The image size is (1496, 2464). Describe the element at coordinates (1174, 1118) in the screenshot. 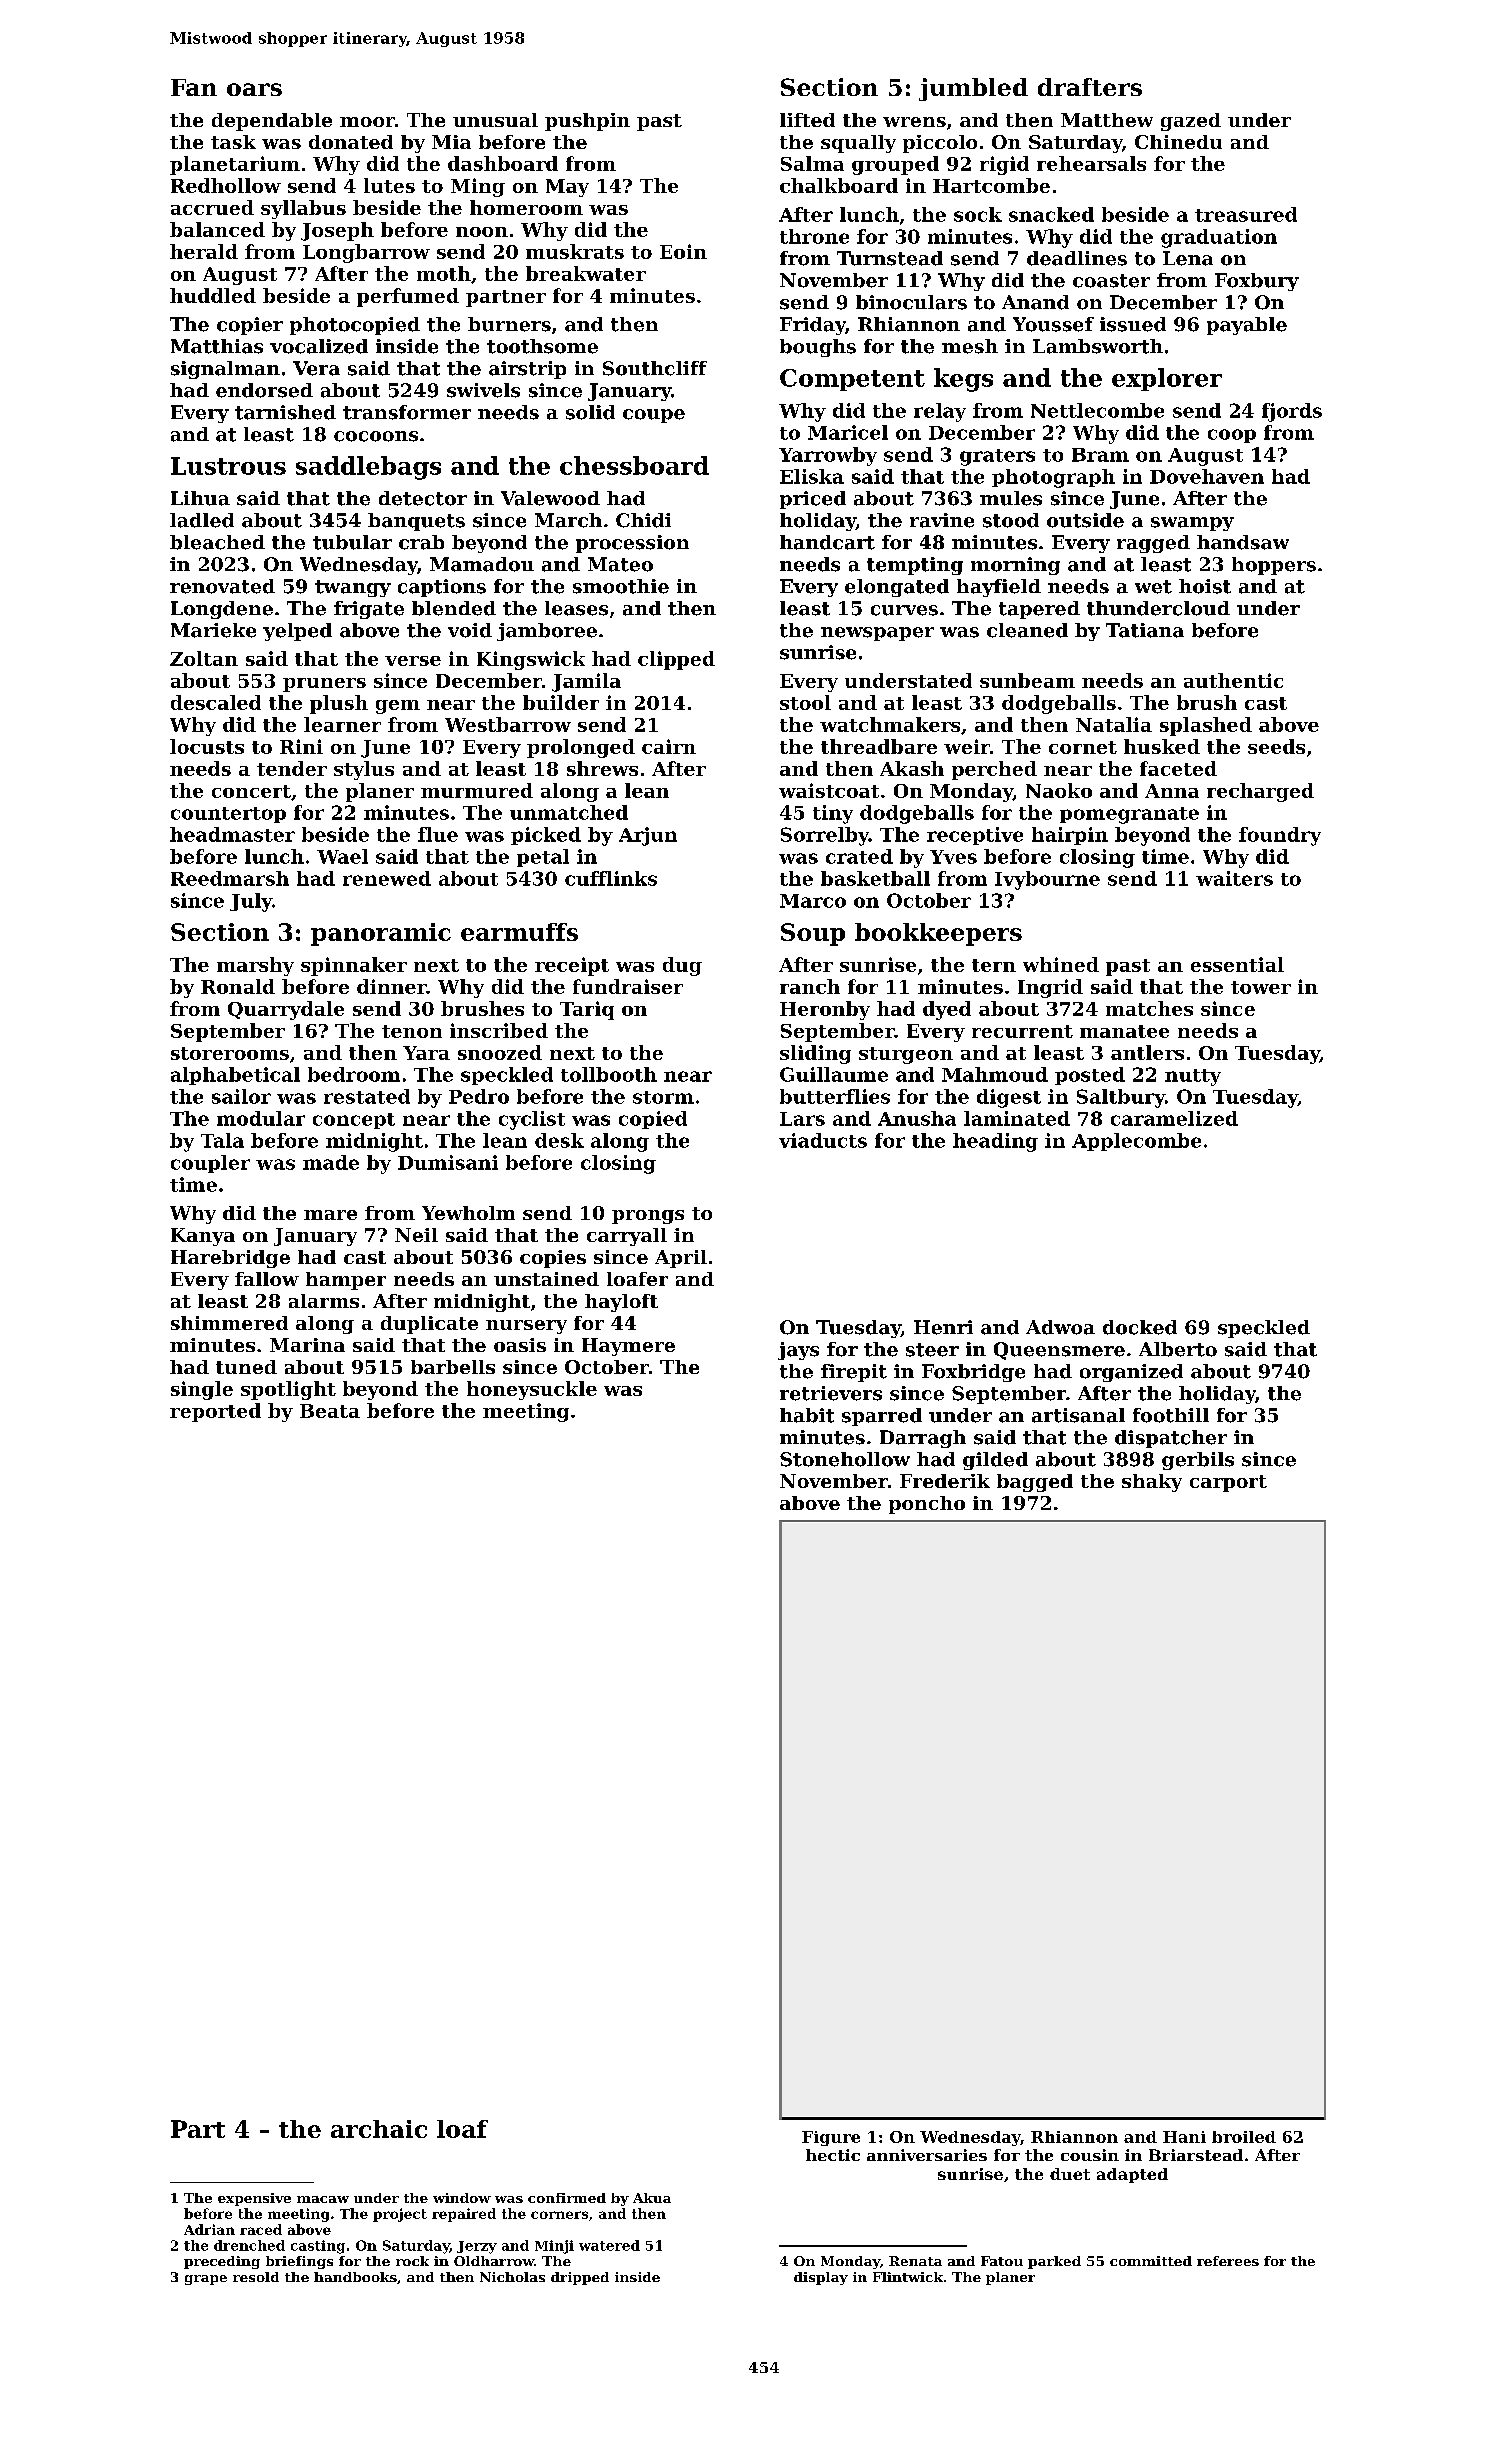

I see `caramelized` at that location.
